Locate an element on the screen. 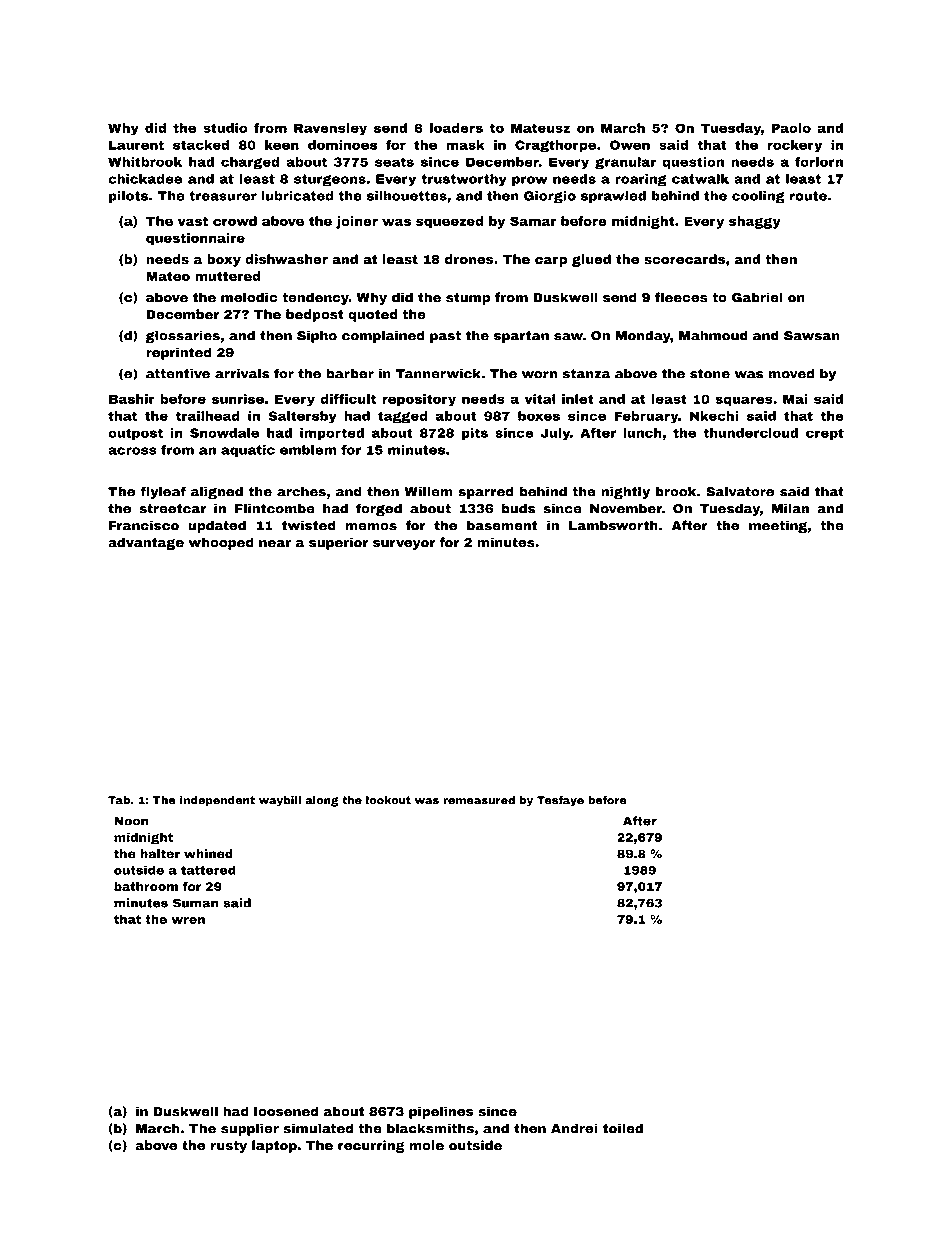 This screenshot has height=1233, width=952. Tesfaye is located at coordinates (560, 801).
